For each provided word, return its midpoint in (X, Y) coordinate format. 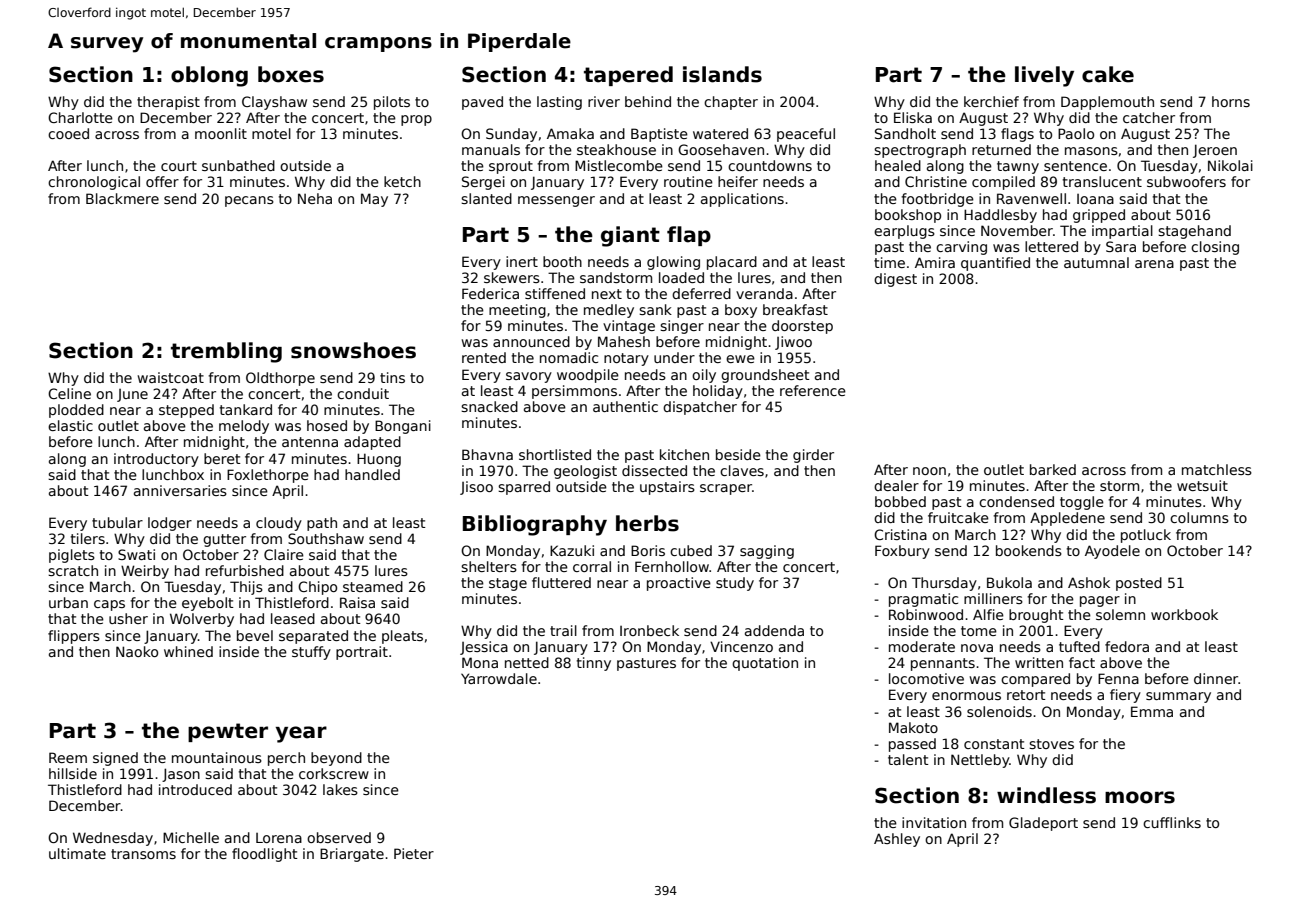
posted (1139, 584)
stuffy (311, 653)
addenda (774, 630)
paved (482, 103)
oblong (209, 76)
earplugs (904, 232)
